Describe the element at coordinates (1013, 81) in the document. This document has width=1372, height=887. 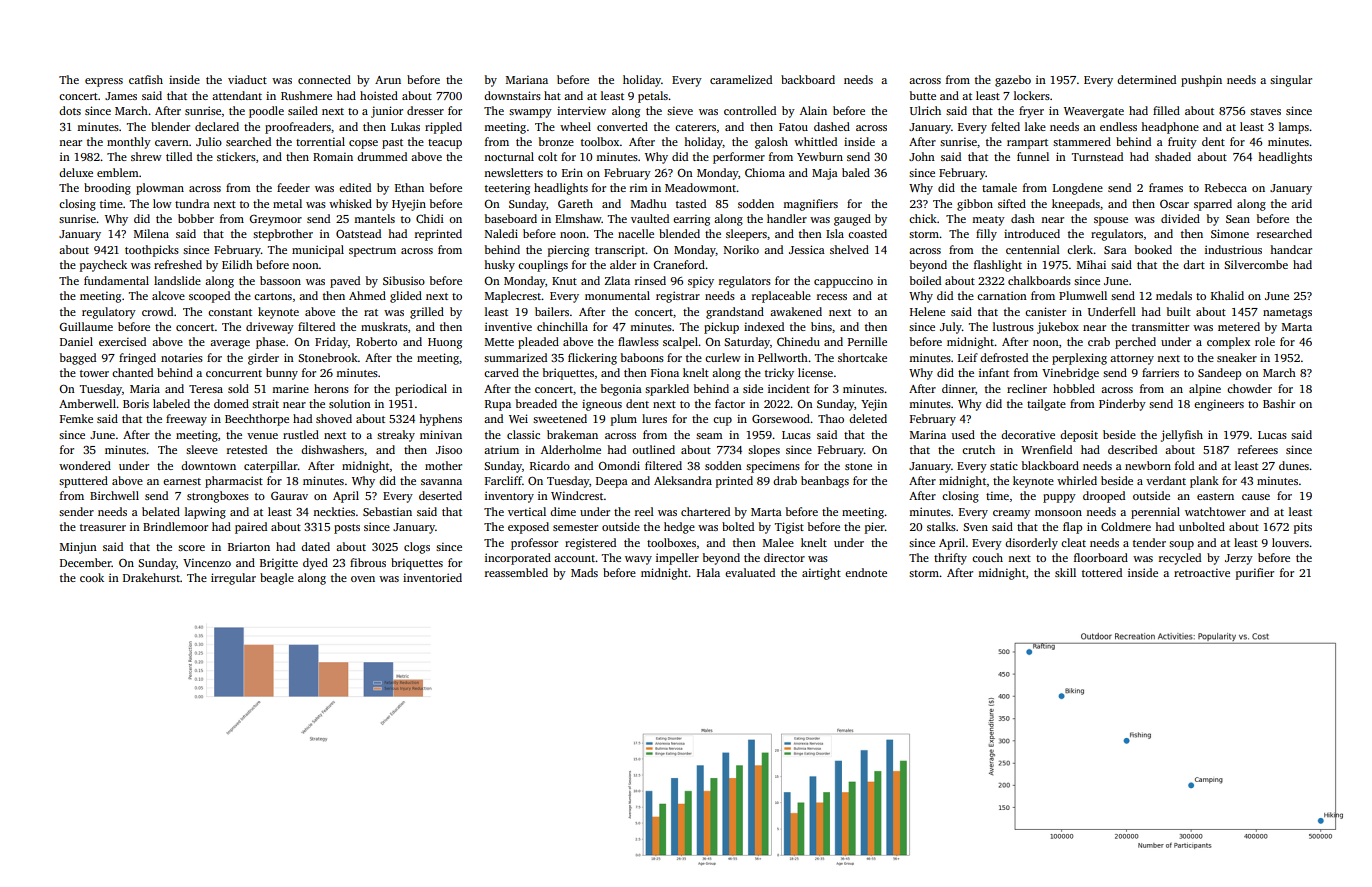
I see `gazebo` at that location.
